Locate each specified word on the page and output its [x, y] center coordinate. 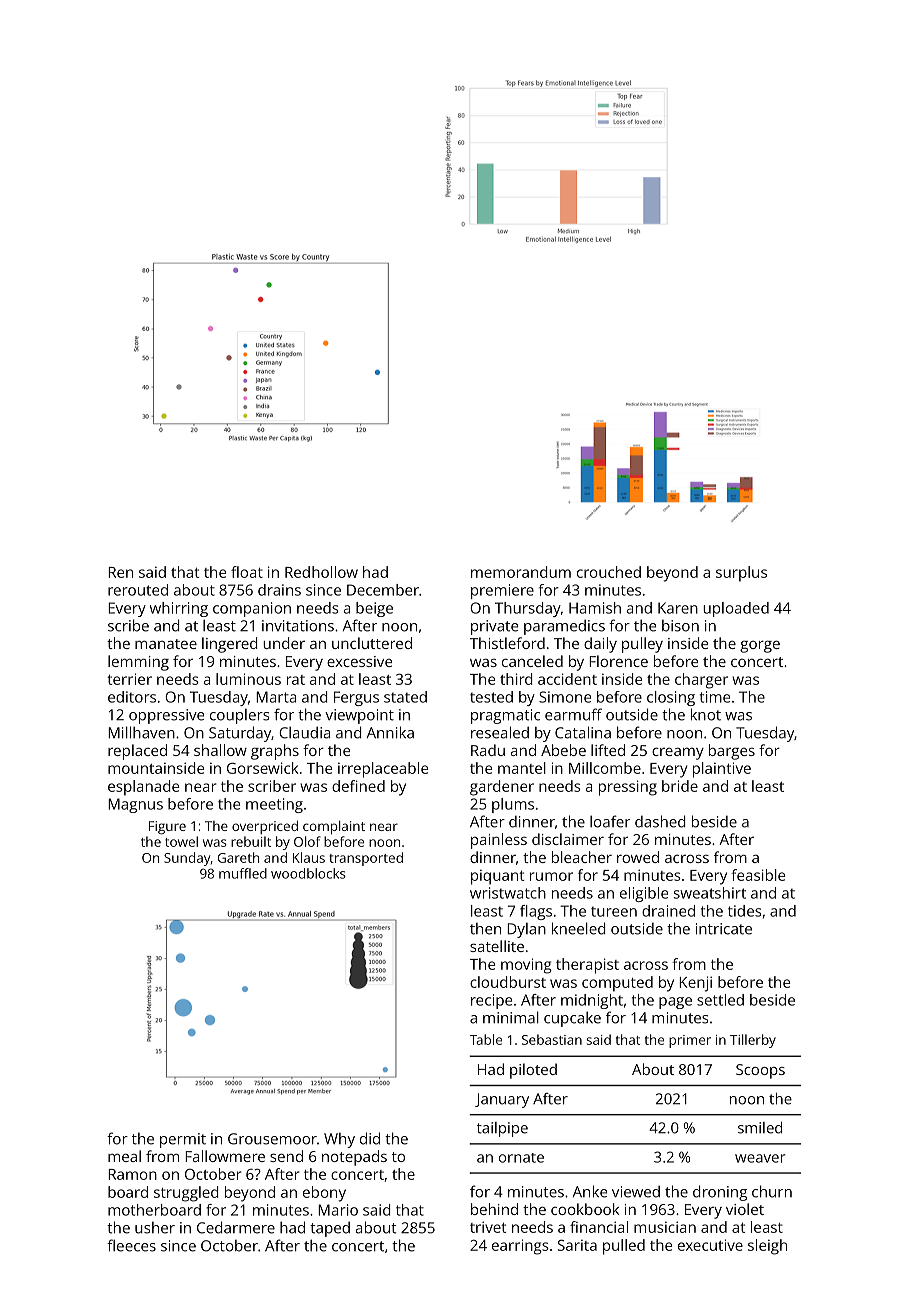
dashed [660, 821]
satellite [497, 946]
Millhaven [141, 732]
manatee [166, 644]
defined [358, 786]
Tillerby [753, 1041]
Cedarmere [236, 1227]
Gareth [238, 857]
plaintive [722, 770]
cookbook [585, 1209]
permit [183, 1140]
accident [567, 679]
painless [499, 841]
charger [701, 681]
